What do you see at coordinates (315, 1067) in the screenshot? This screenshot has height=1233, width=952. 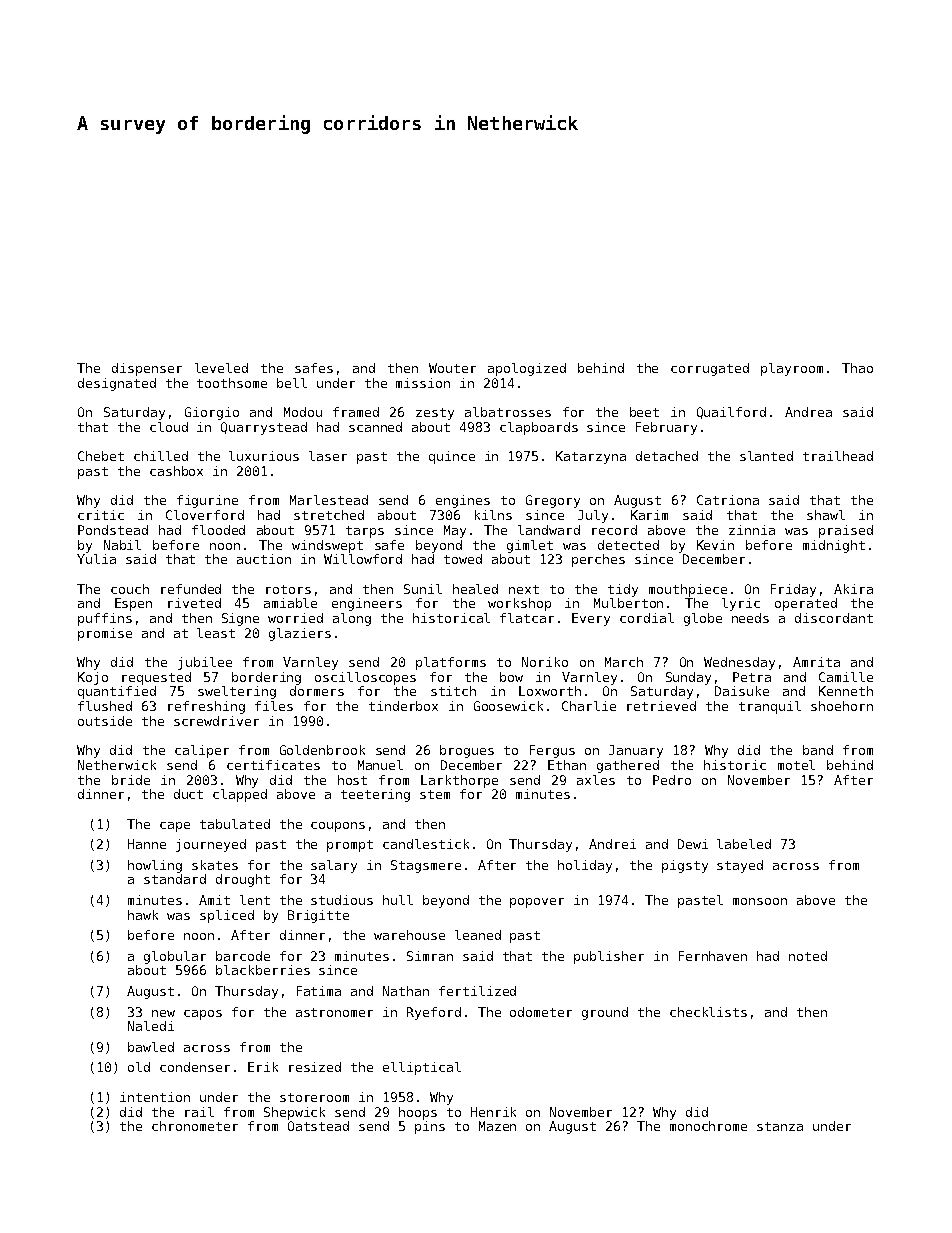 I see `resized` at bounding box center [315, 1067].
